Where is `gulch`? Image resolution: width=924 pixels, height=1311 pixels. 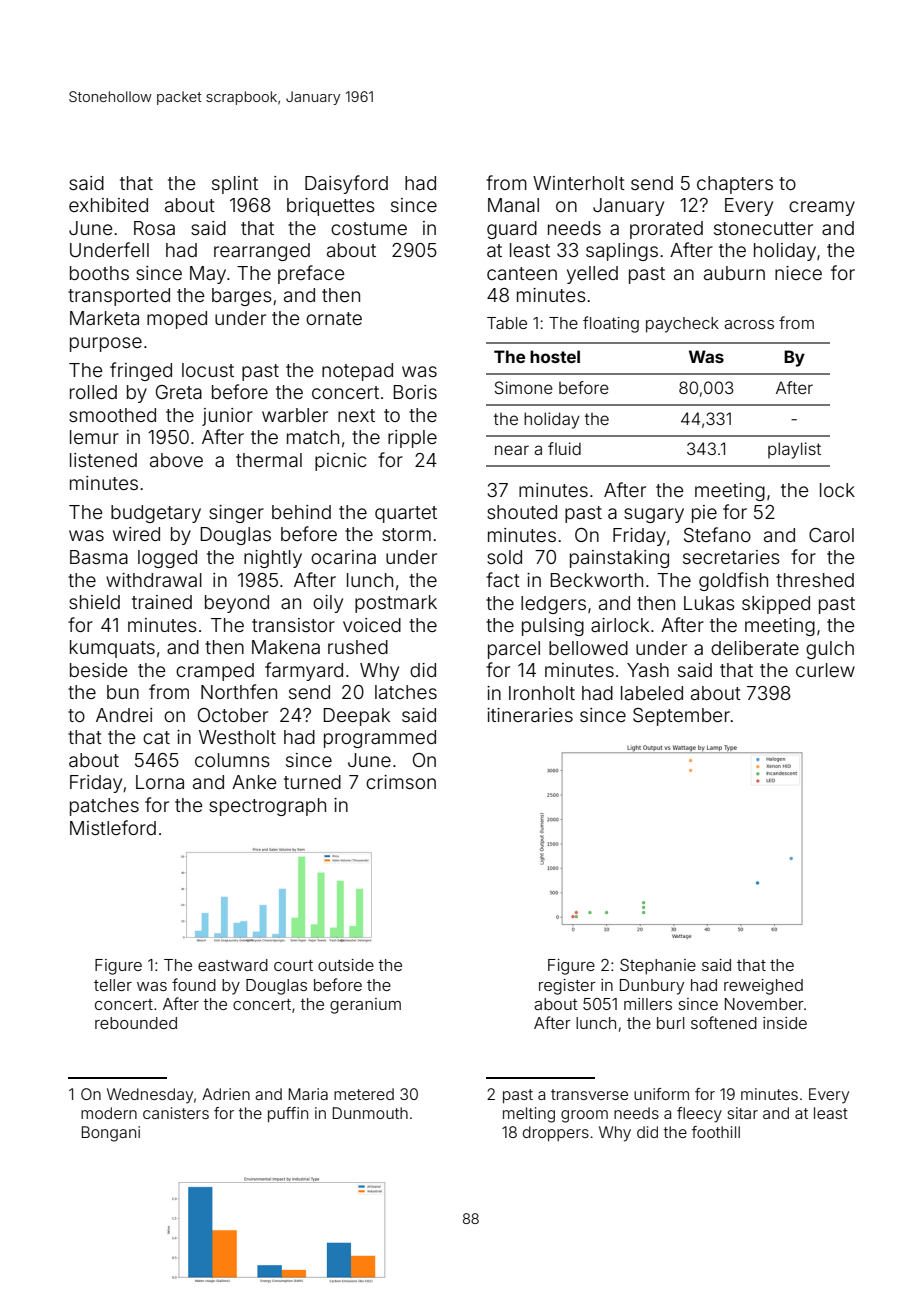 gulch is located at coordinates (830, 650).
